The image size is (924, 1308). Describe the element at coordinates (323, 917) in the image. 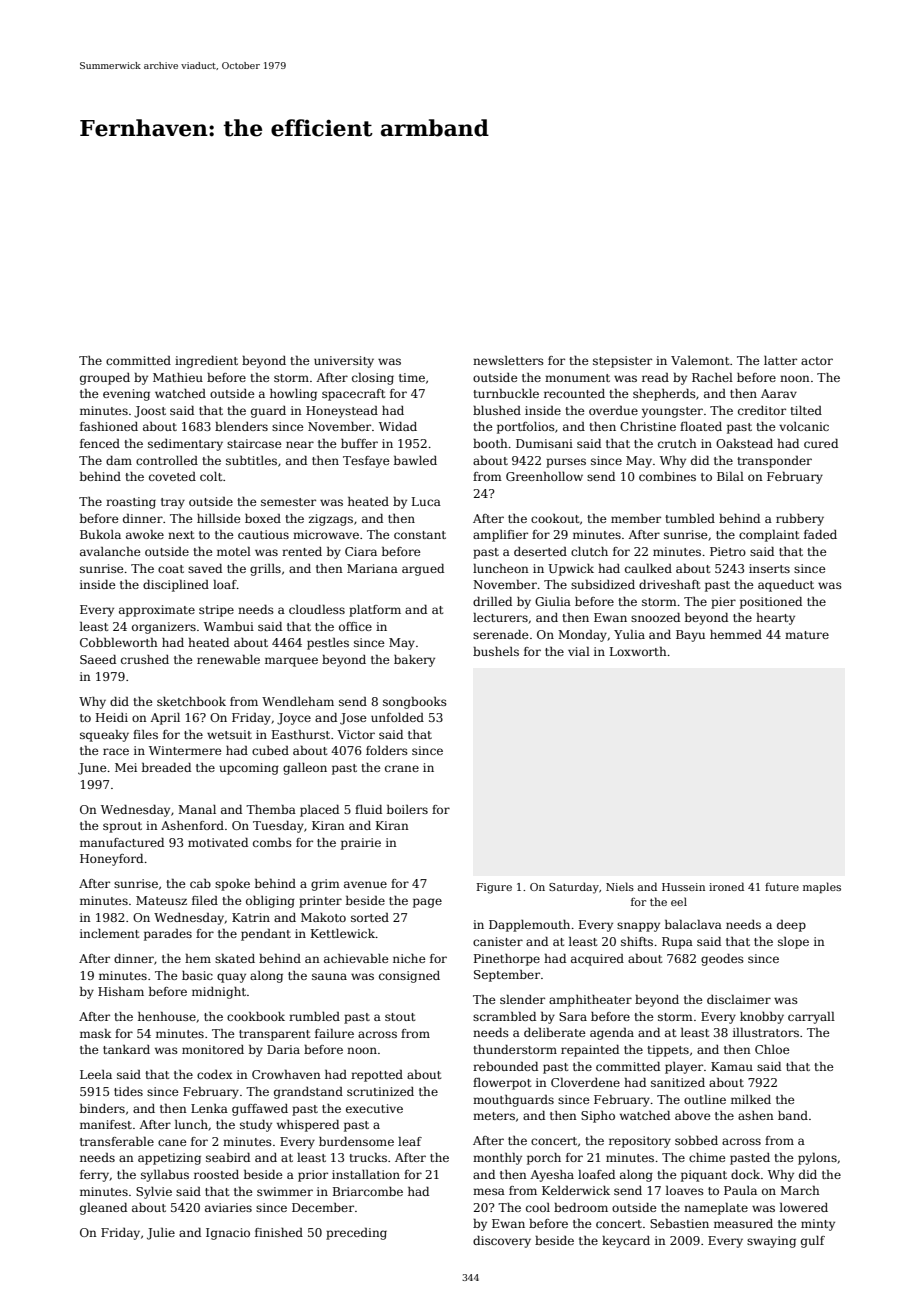

I see `Makoto` at that location.
